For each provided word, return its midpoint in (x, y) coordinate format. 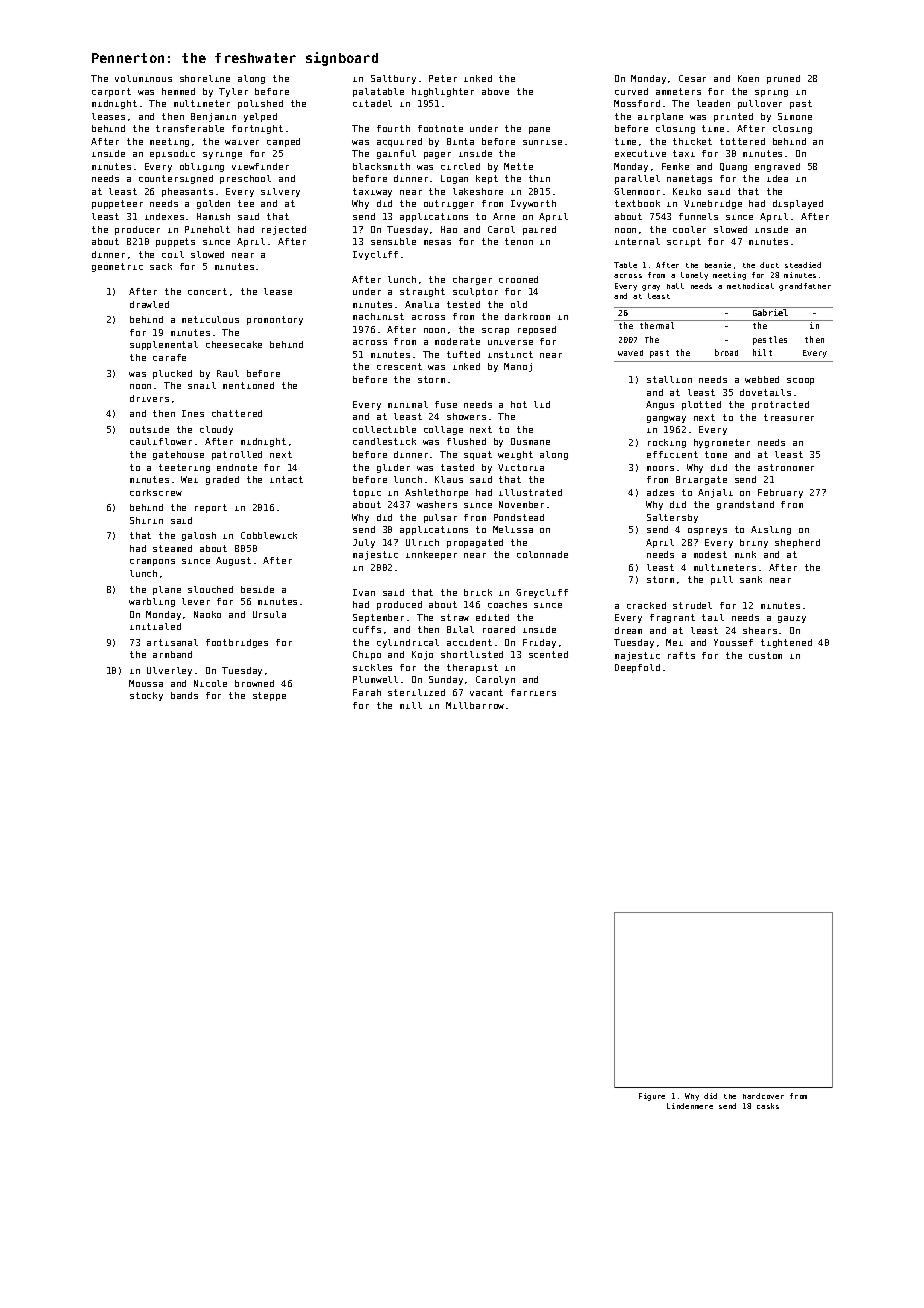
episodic (172, 154)
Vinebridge (713, 204)
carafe (169, 357)
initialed (155, 626)
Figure (652, 1097)
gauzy (792, 619)
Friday (539, 643)
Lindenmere (690, 1106)
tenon (519, 241)
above (495, 91)
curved (631, 91)
